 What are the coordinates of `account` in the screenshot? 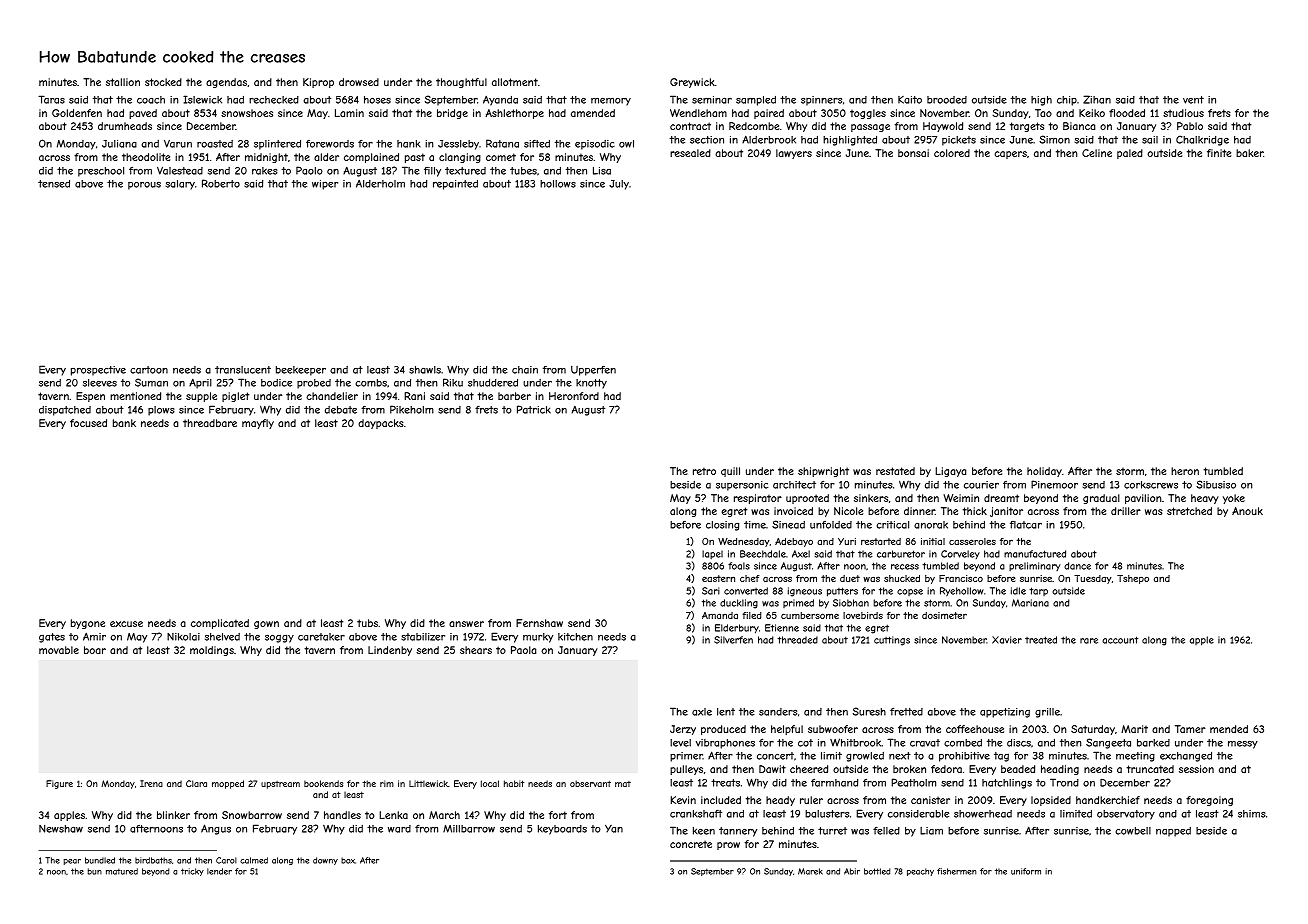 It's located at (1120, 640).
